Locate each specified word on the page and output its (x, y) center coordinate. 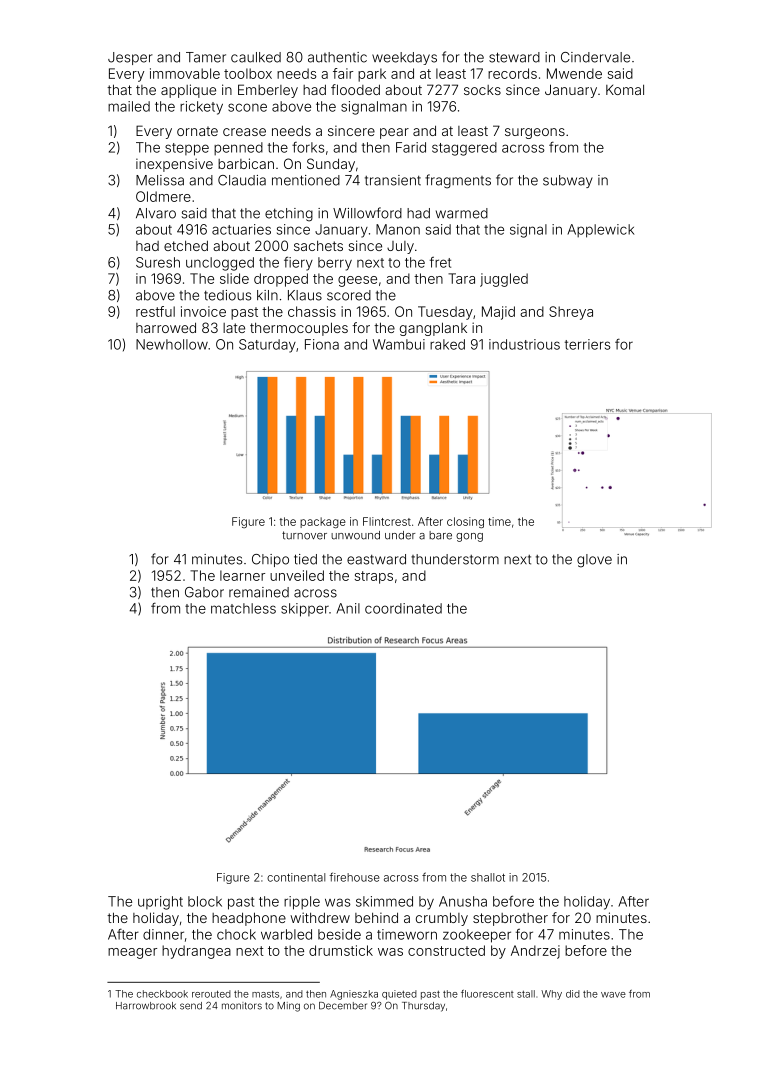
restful (155, 311)
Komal (625, 90)
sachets (318, 246)
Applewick (600, 231)
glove (594, 561)
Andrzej (535, 952)
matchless (243, 608)
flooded (355, 89)
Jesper (130, 58)
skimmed (384, 901)
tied (305, 559)
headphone (249, 919)
